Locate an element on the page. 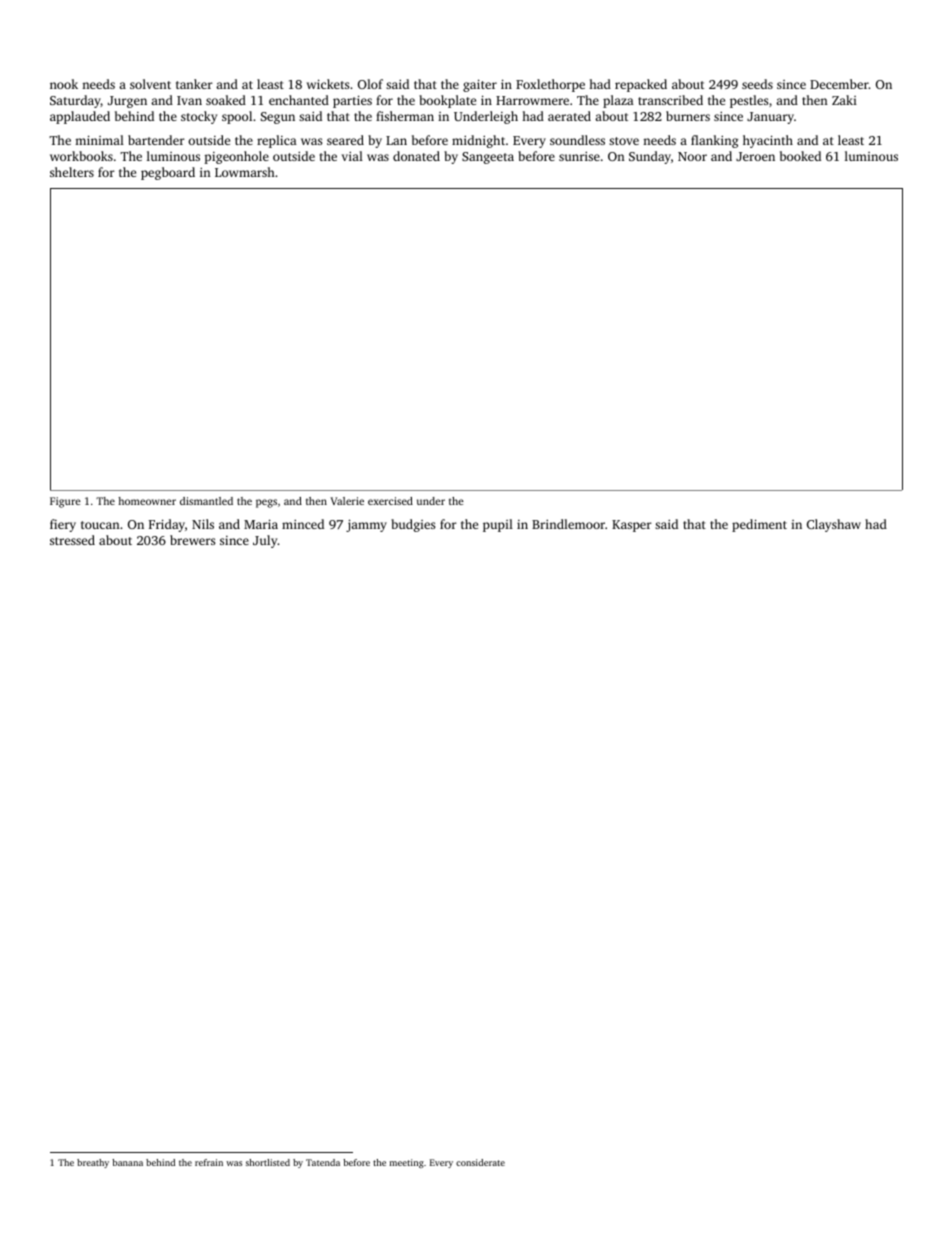 This image has width=952, height=1233. stressed is located at coordinates (72, 540).
